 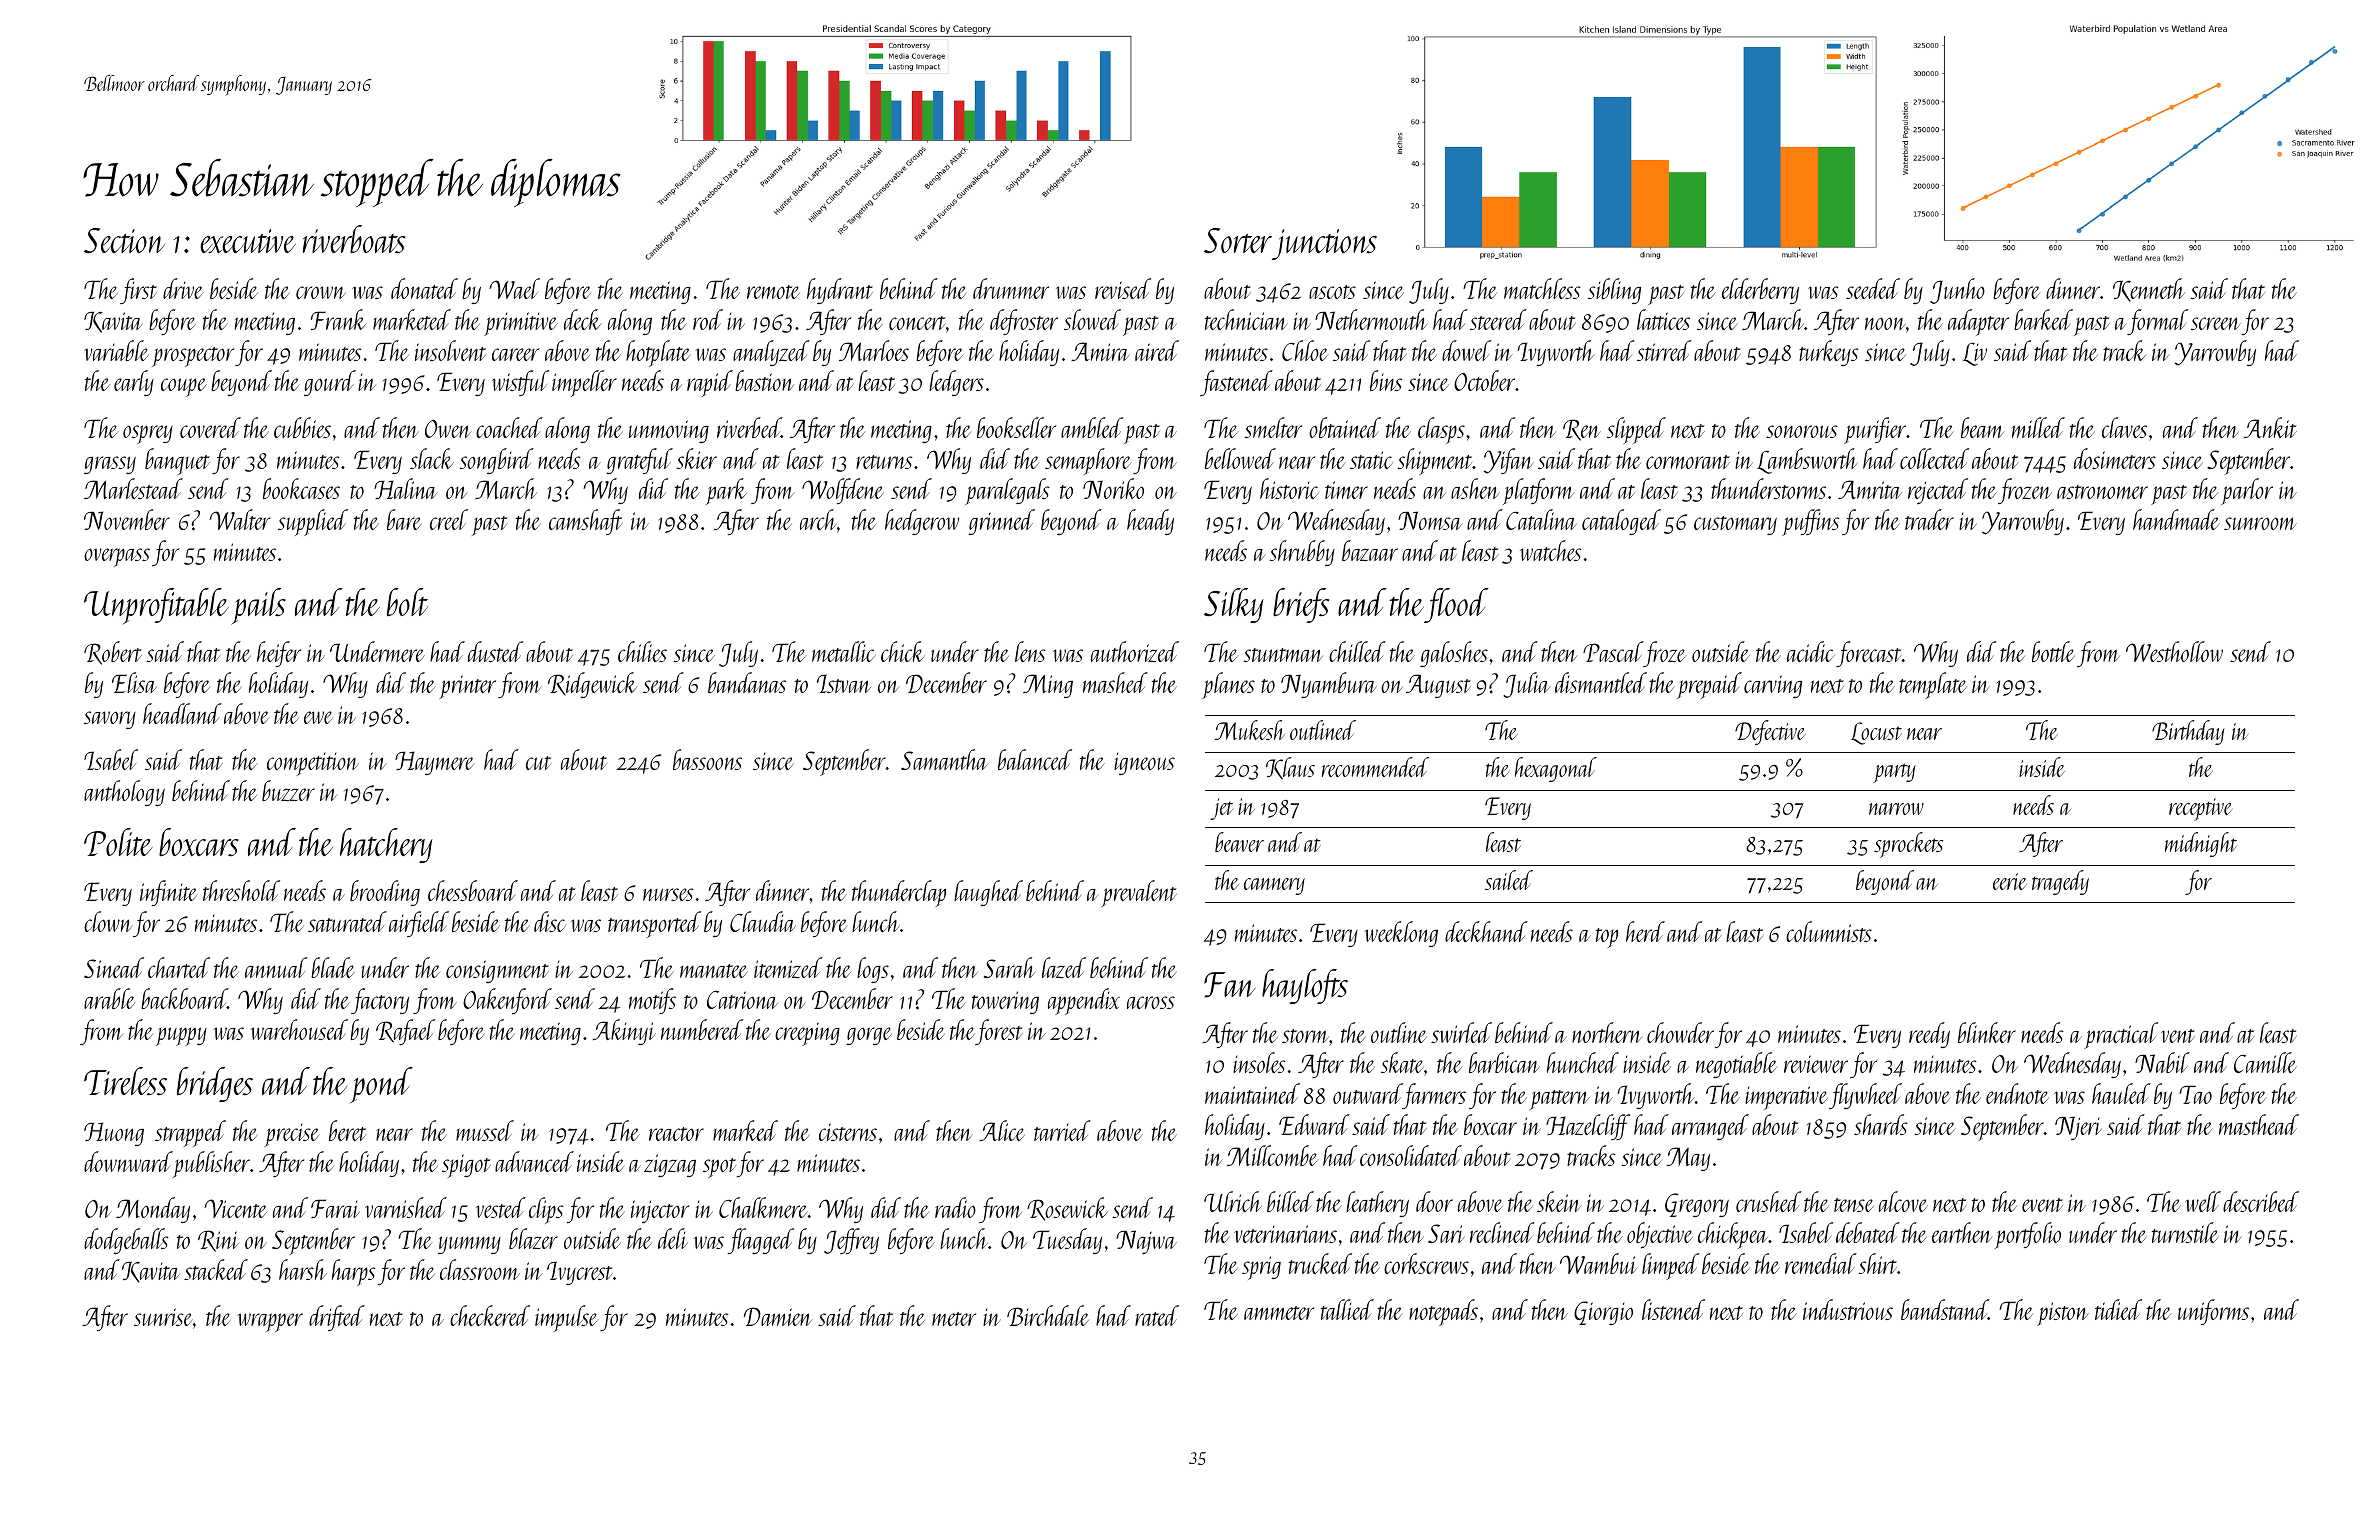 I want to click on Kenneth, so click(x=2149, y=290).
